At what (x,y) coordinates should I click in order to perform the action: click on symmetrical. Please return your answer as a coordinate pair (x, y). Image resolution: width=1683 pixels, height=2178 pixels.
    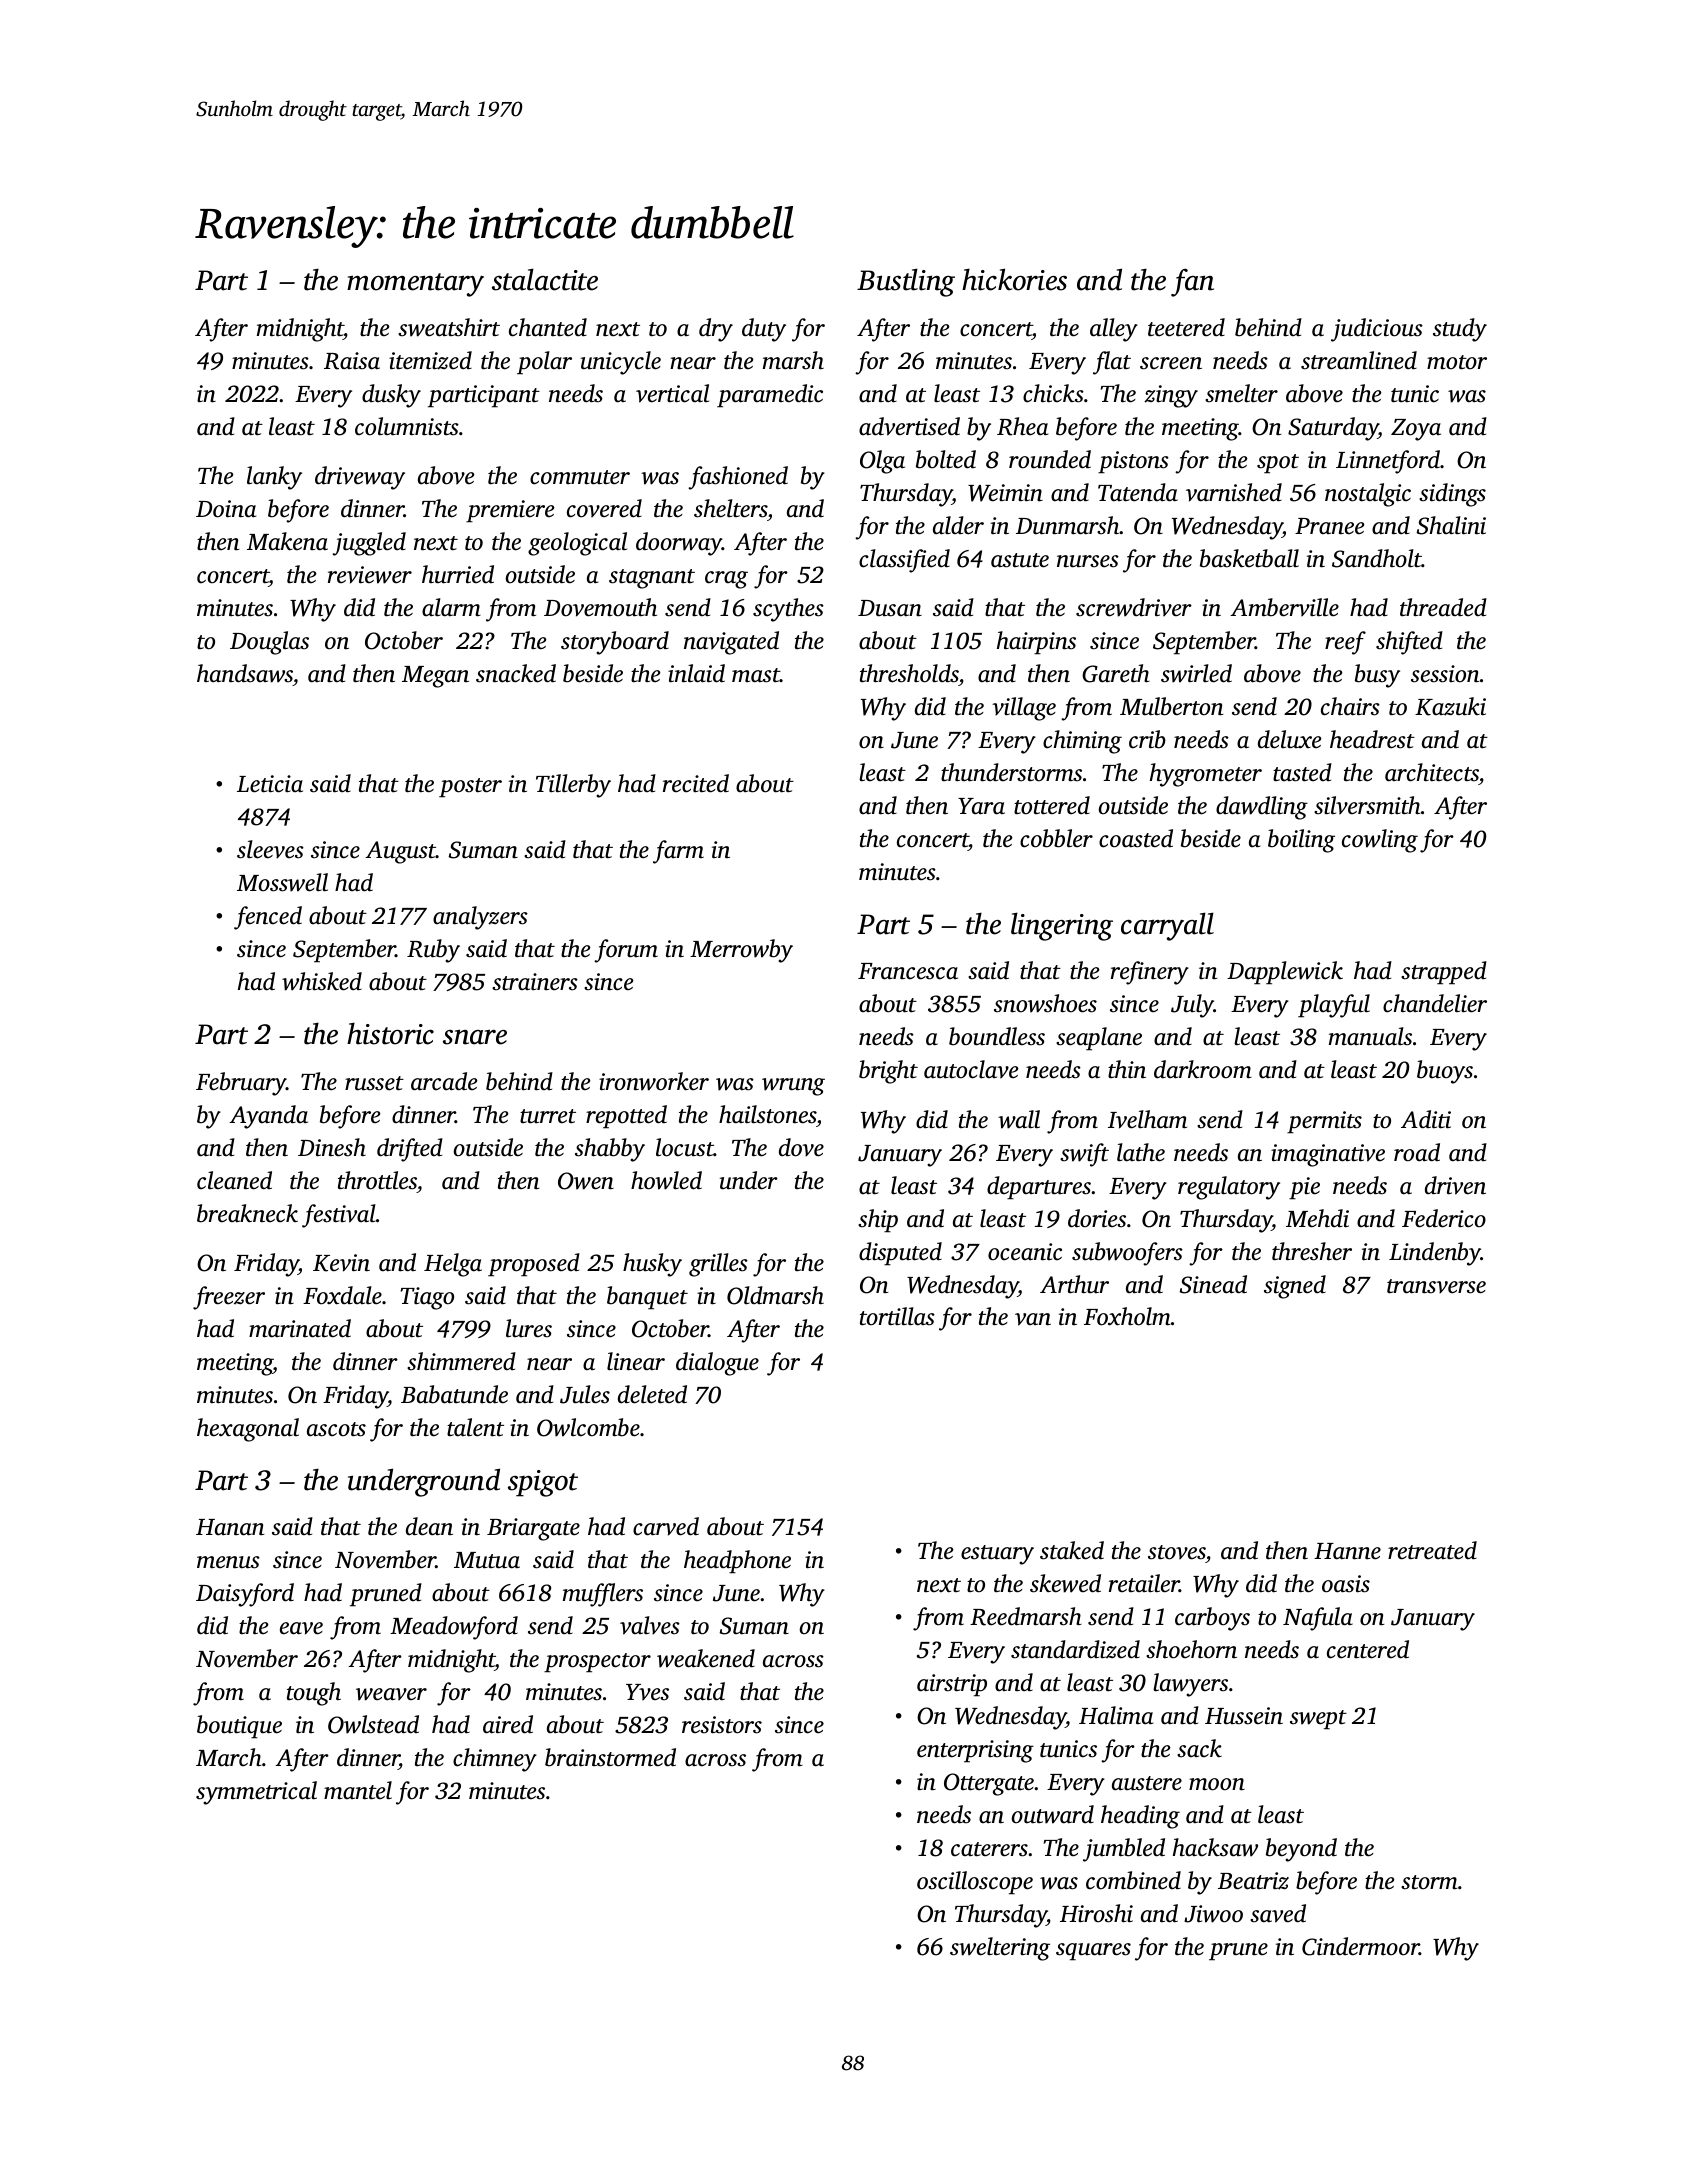
    Looking at the image, I should click on (256, 1793).
